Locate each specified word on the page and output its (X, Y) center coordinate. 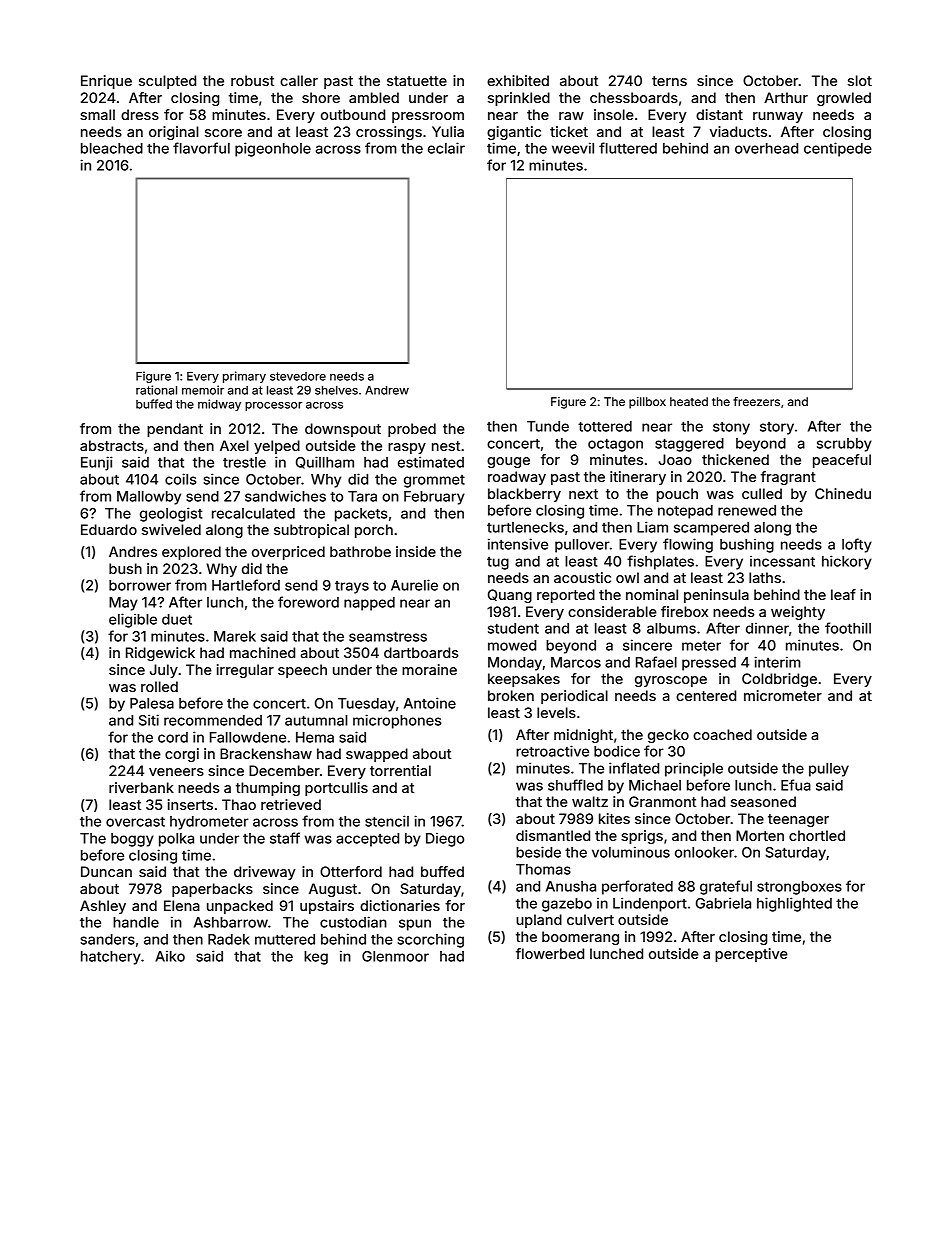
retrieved (291, 804)
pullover (582, 546)
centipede (838, 149)
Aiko (170, 956)
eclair (446, 148)
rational (156, 390)
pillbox (647, 403)
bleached (112, 148)
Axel (234, 445)
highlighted (794, 904)
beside (538, 852)
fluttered (628, 148)
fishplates (660, 562)
